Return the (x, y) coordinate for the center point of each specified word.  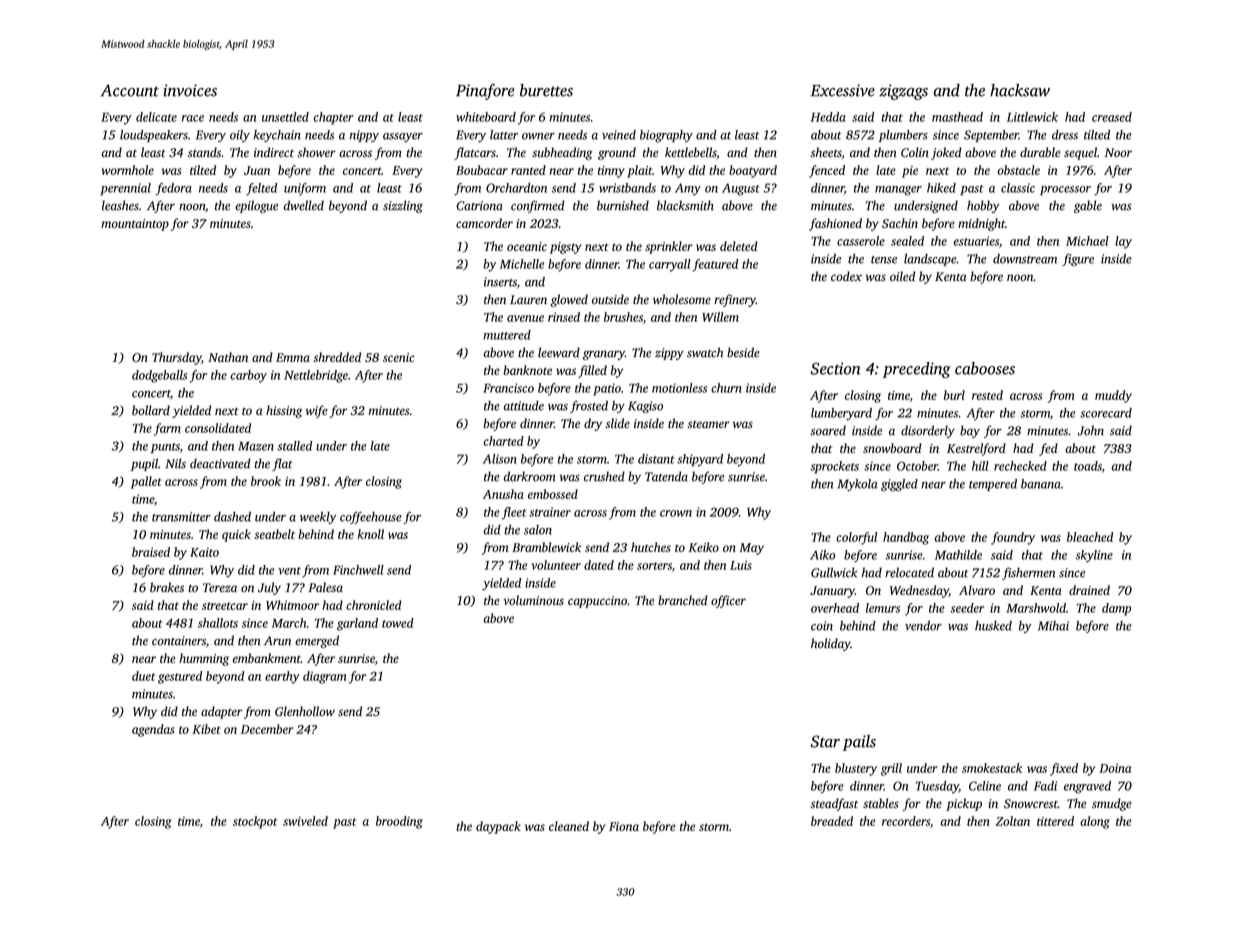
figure (1078, 260)
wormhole (128, 170)
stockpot (255, 822)
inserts (500, 282)
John (1091, 430)
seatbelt (274, 534)
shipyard (700, 460)
